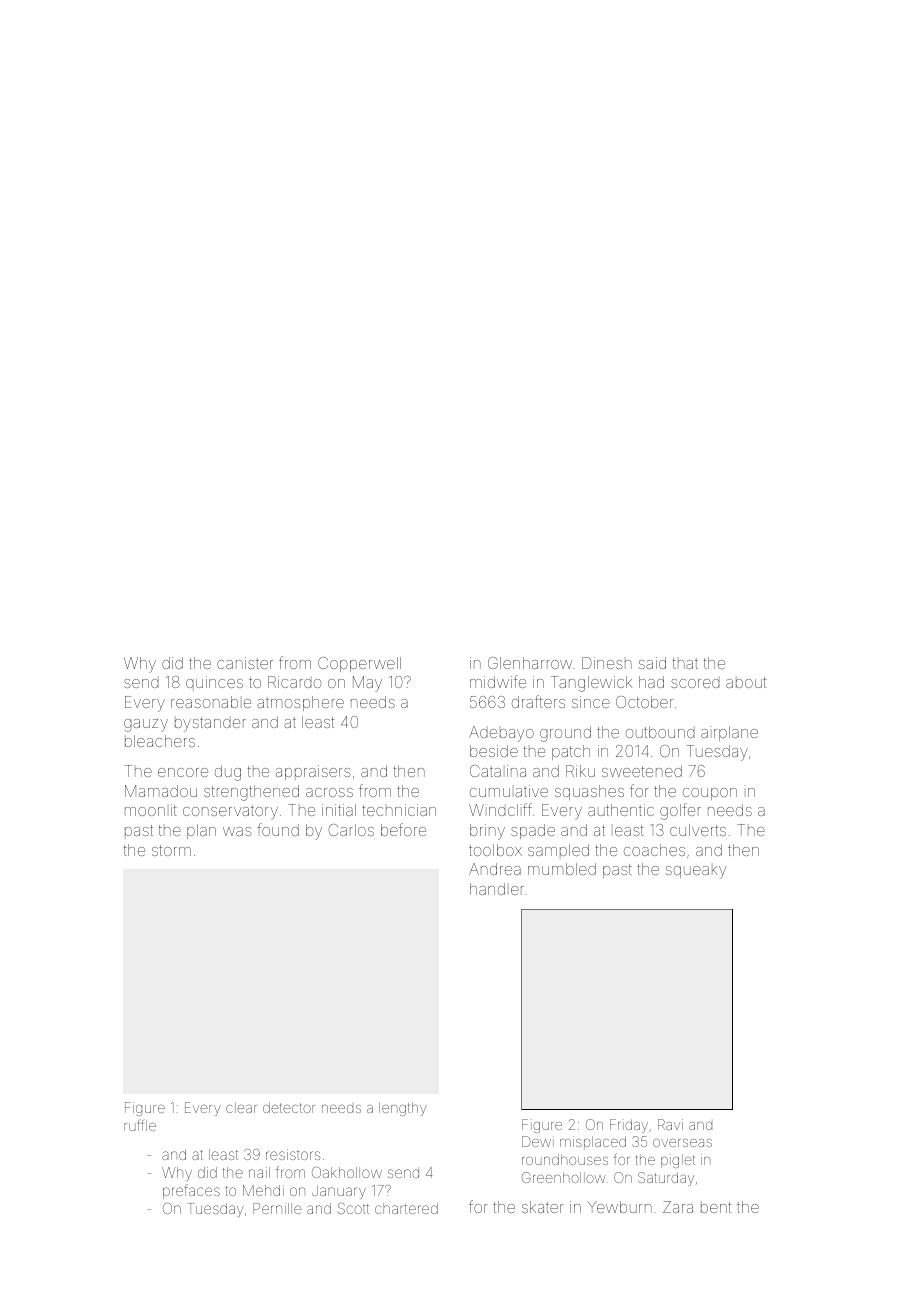 The height and width of the screenshot is (1316, 908). Describe the element at coordinates (403, 1109) in the screenshot. I see `lengthy` at that location.
